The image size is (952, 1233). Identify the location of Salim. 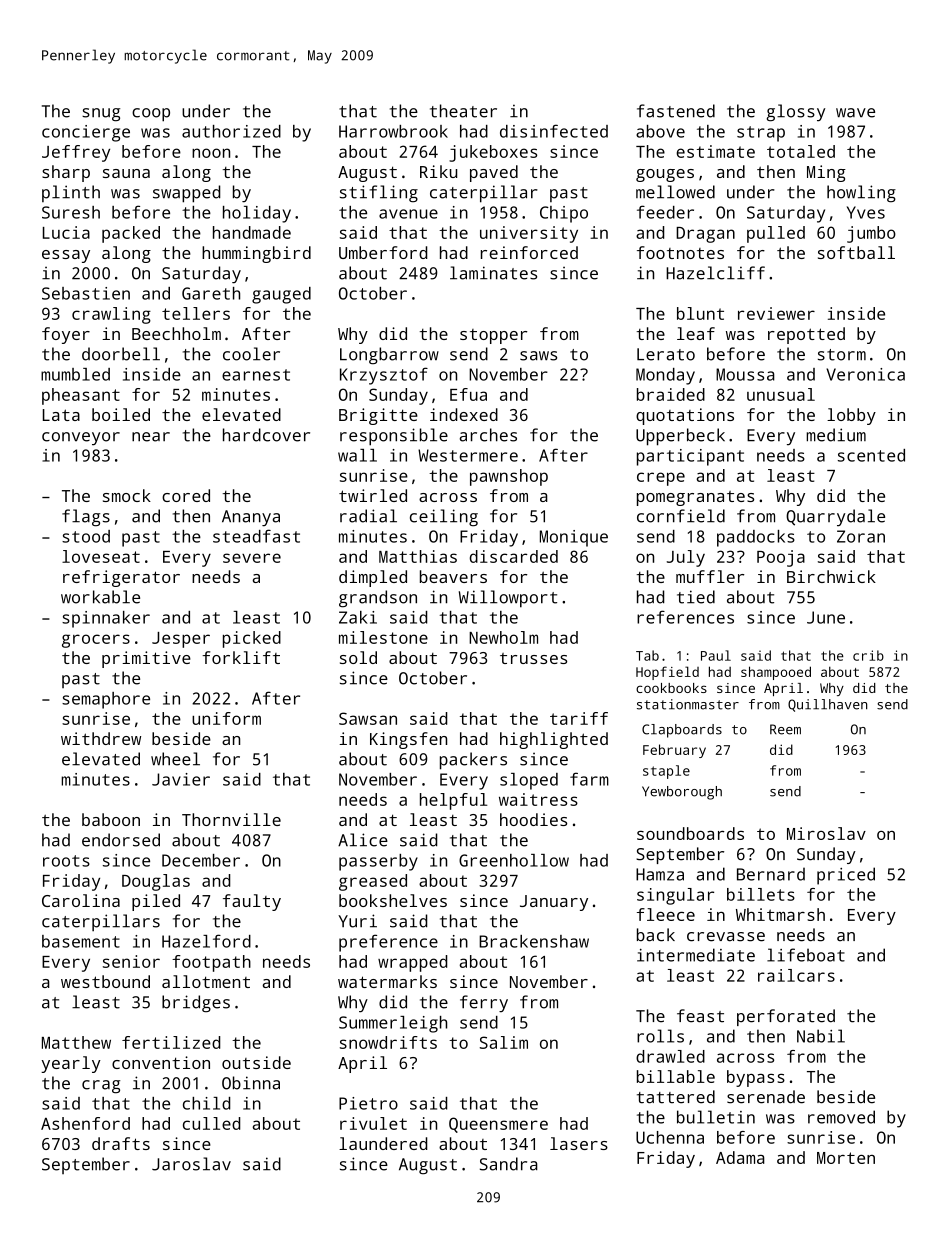
(504, 1042).
